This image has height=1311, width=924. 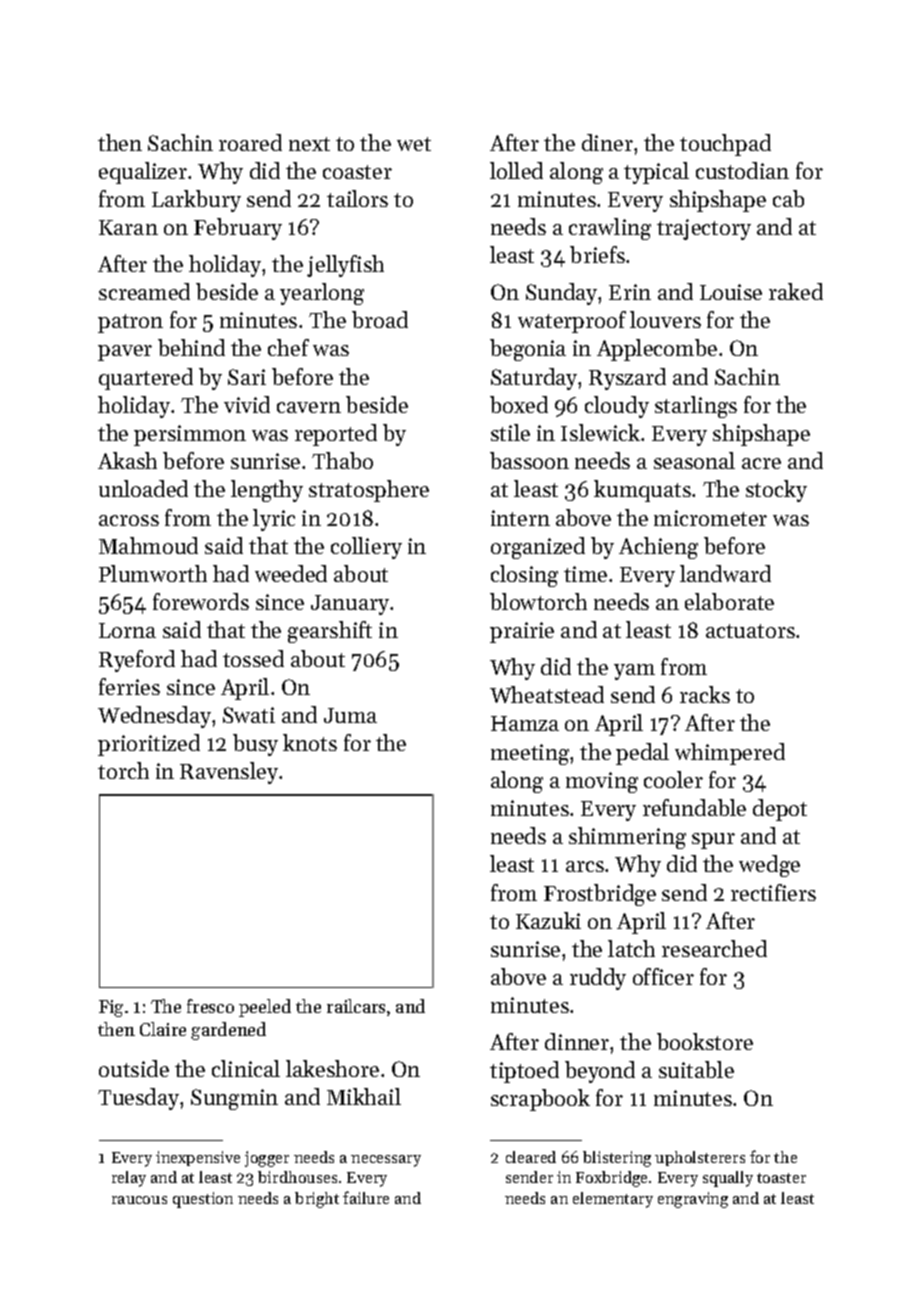 What do you see at coordinates (597, 254) in the image?
I see `briefs` at bounding box center [597, 254].
